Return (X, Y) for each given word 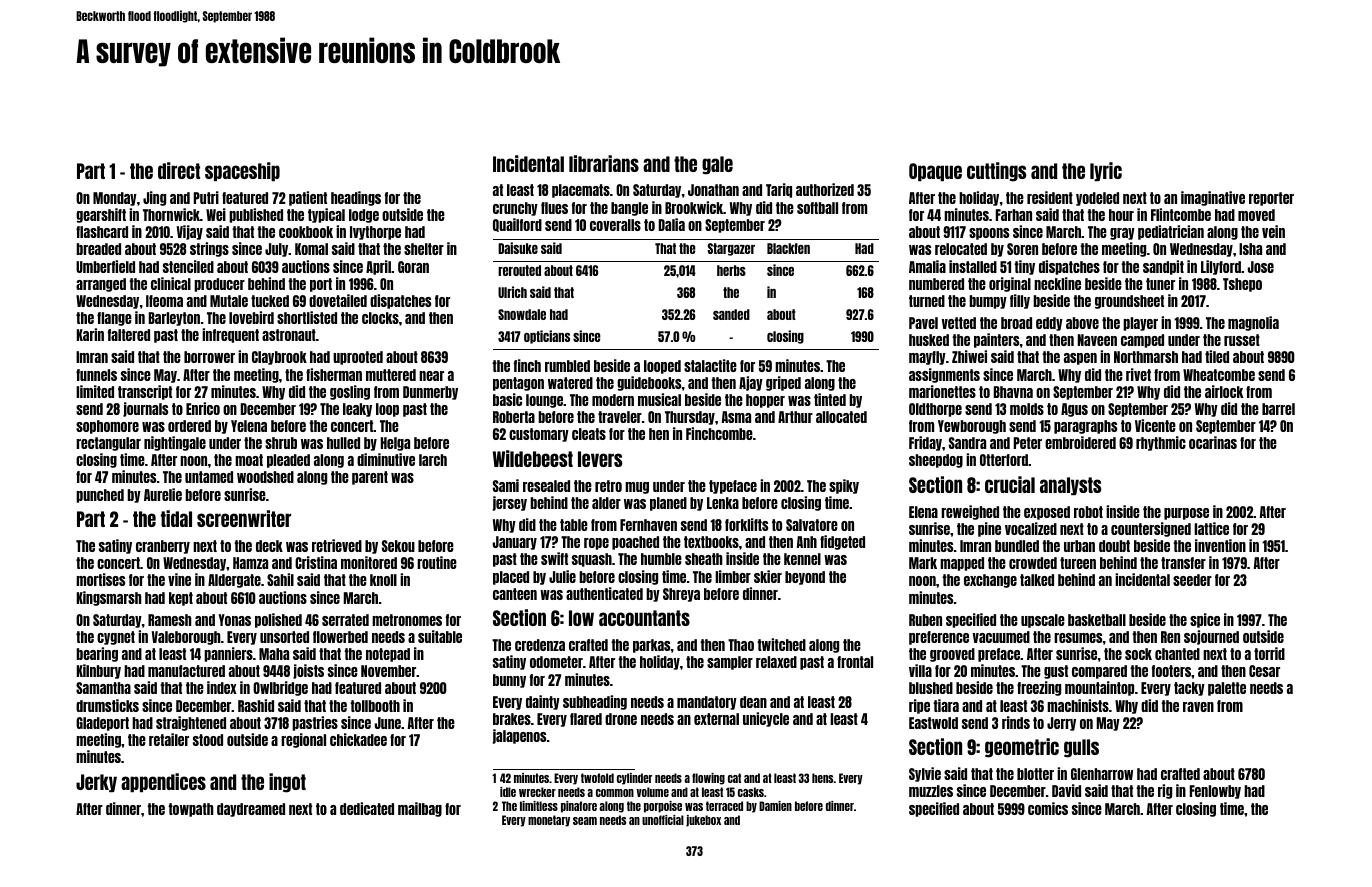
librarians (604, 163)
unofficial (663, 820)
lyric (1106, 171)
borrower (209, 357)
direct (179, 170)
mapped (962, 564)
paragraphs (1085, 427)
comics (1048, 808)
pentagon (518, 384)
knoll (383, 580)
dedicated (367, 808)
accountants (644, 618)
